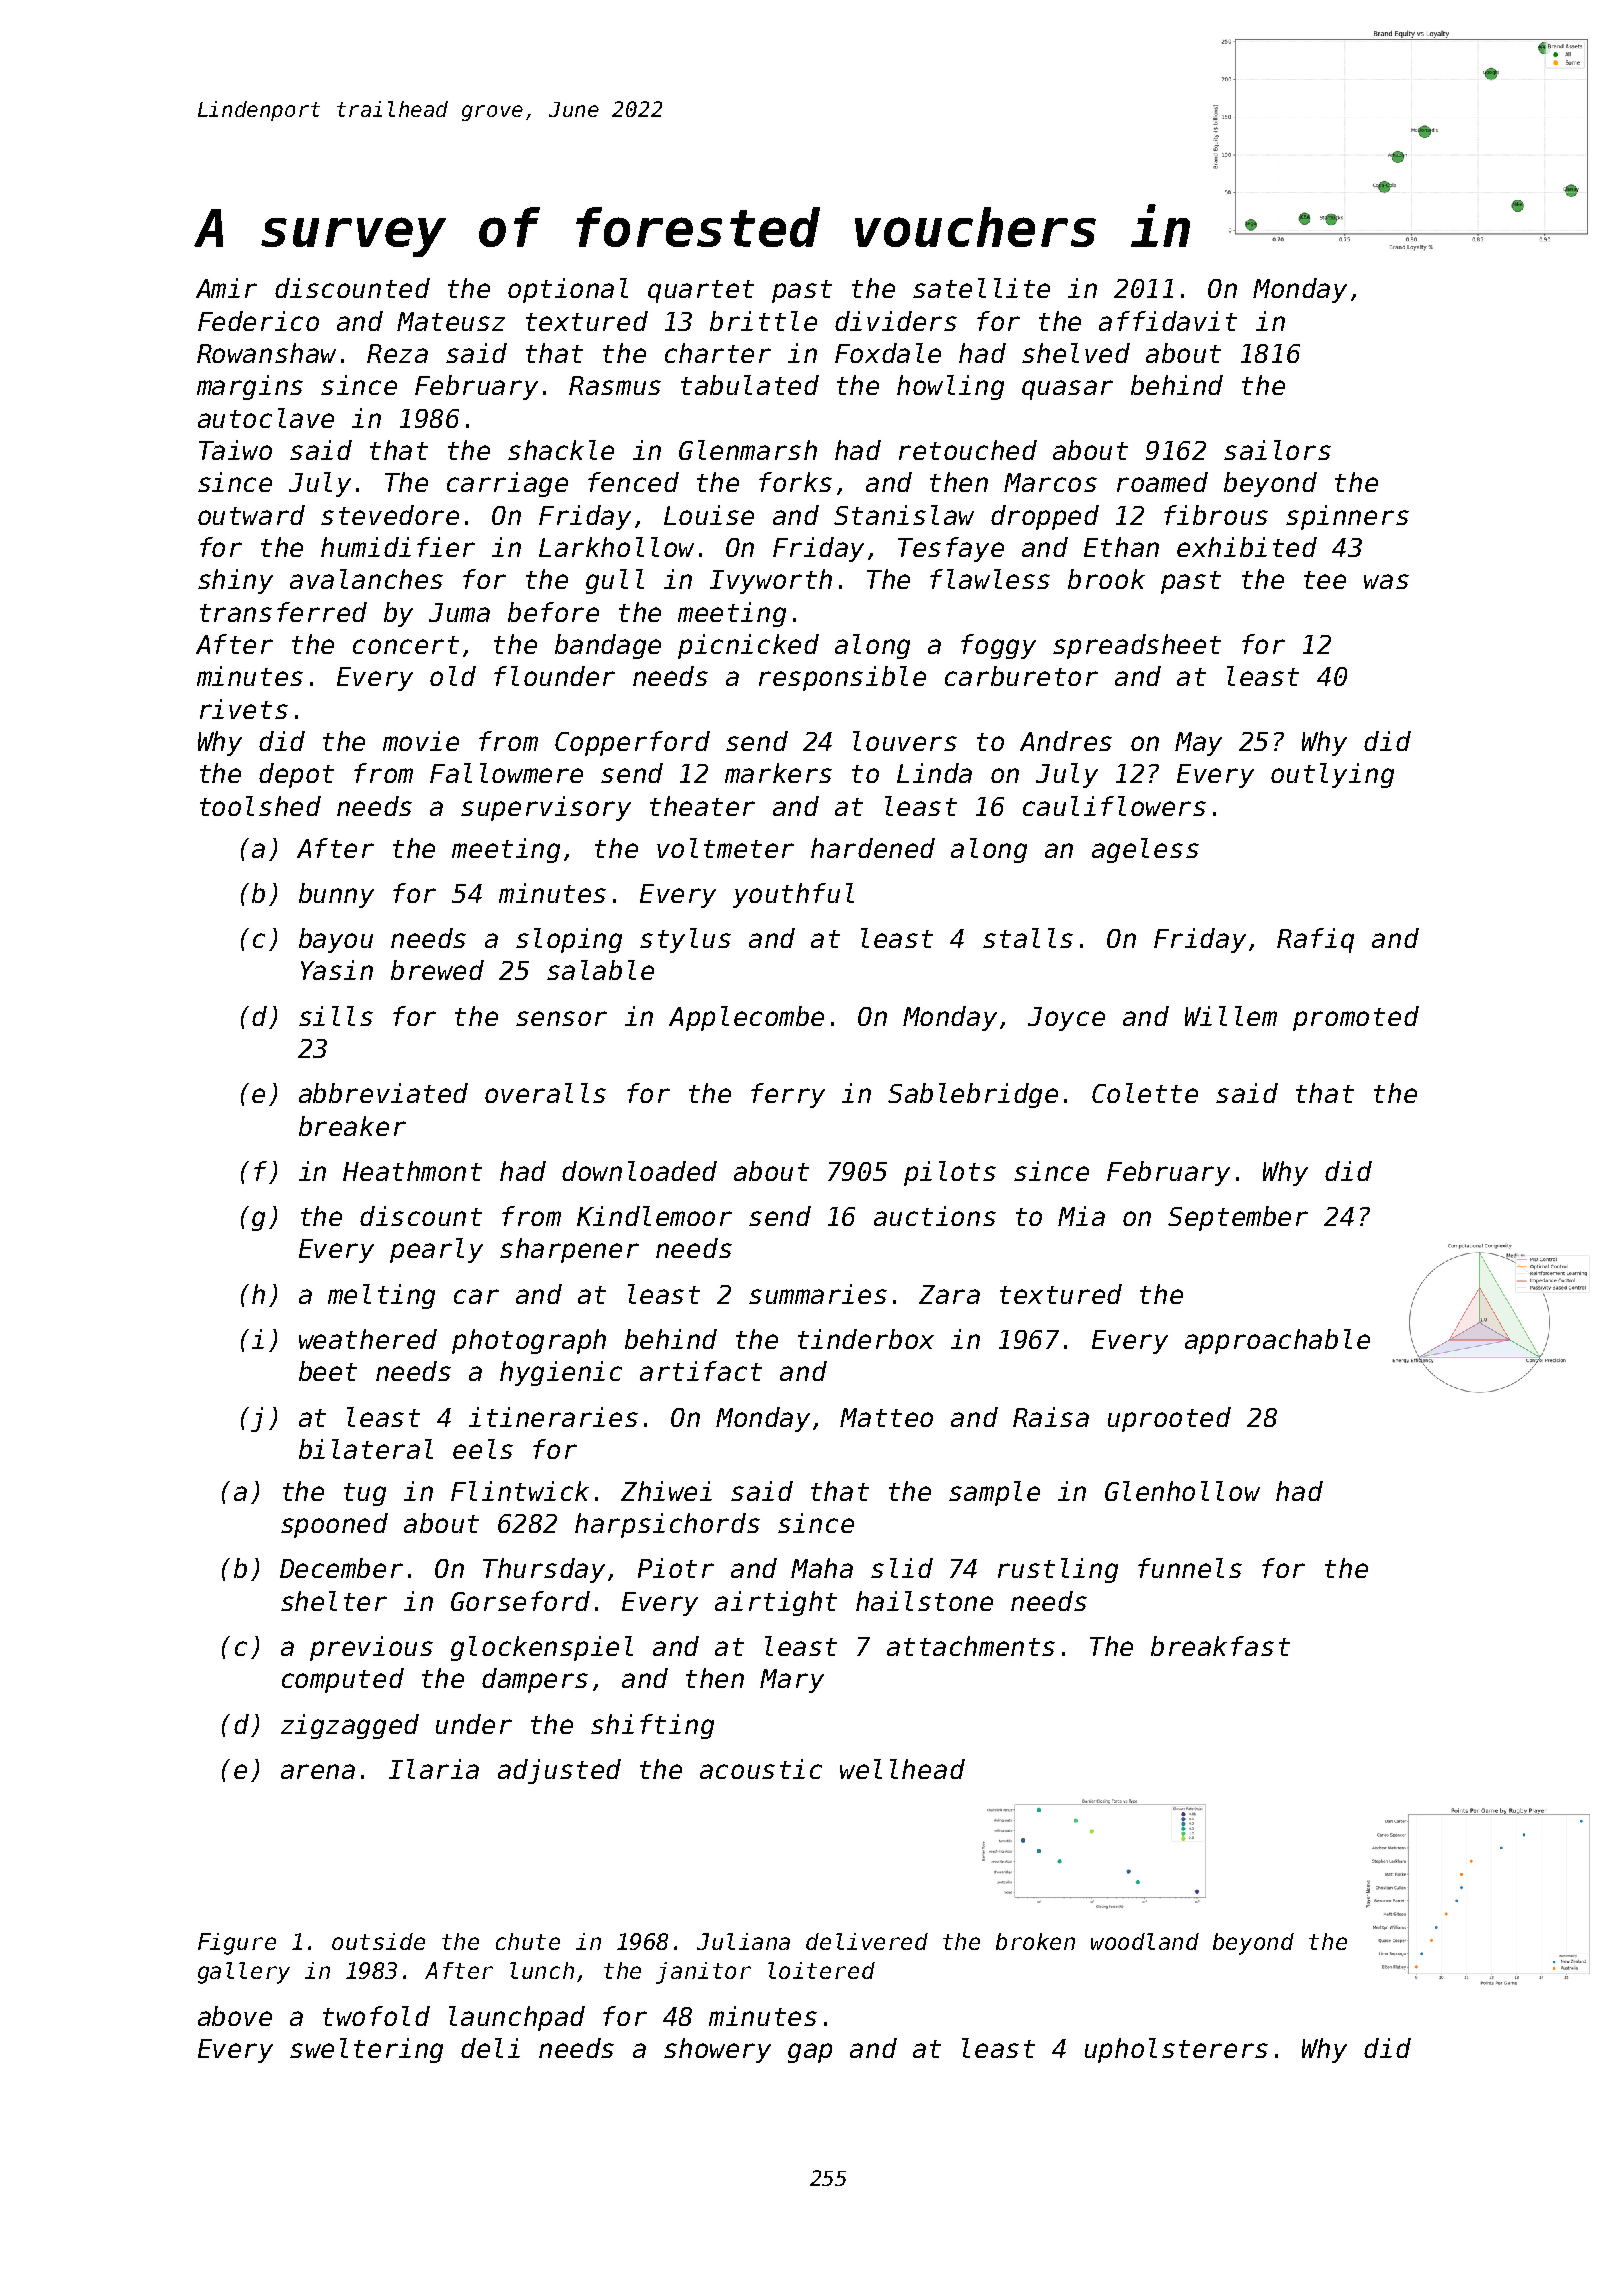 This page has width=1620, height=2292. I want to click on Mary, so click(792, 1681).
